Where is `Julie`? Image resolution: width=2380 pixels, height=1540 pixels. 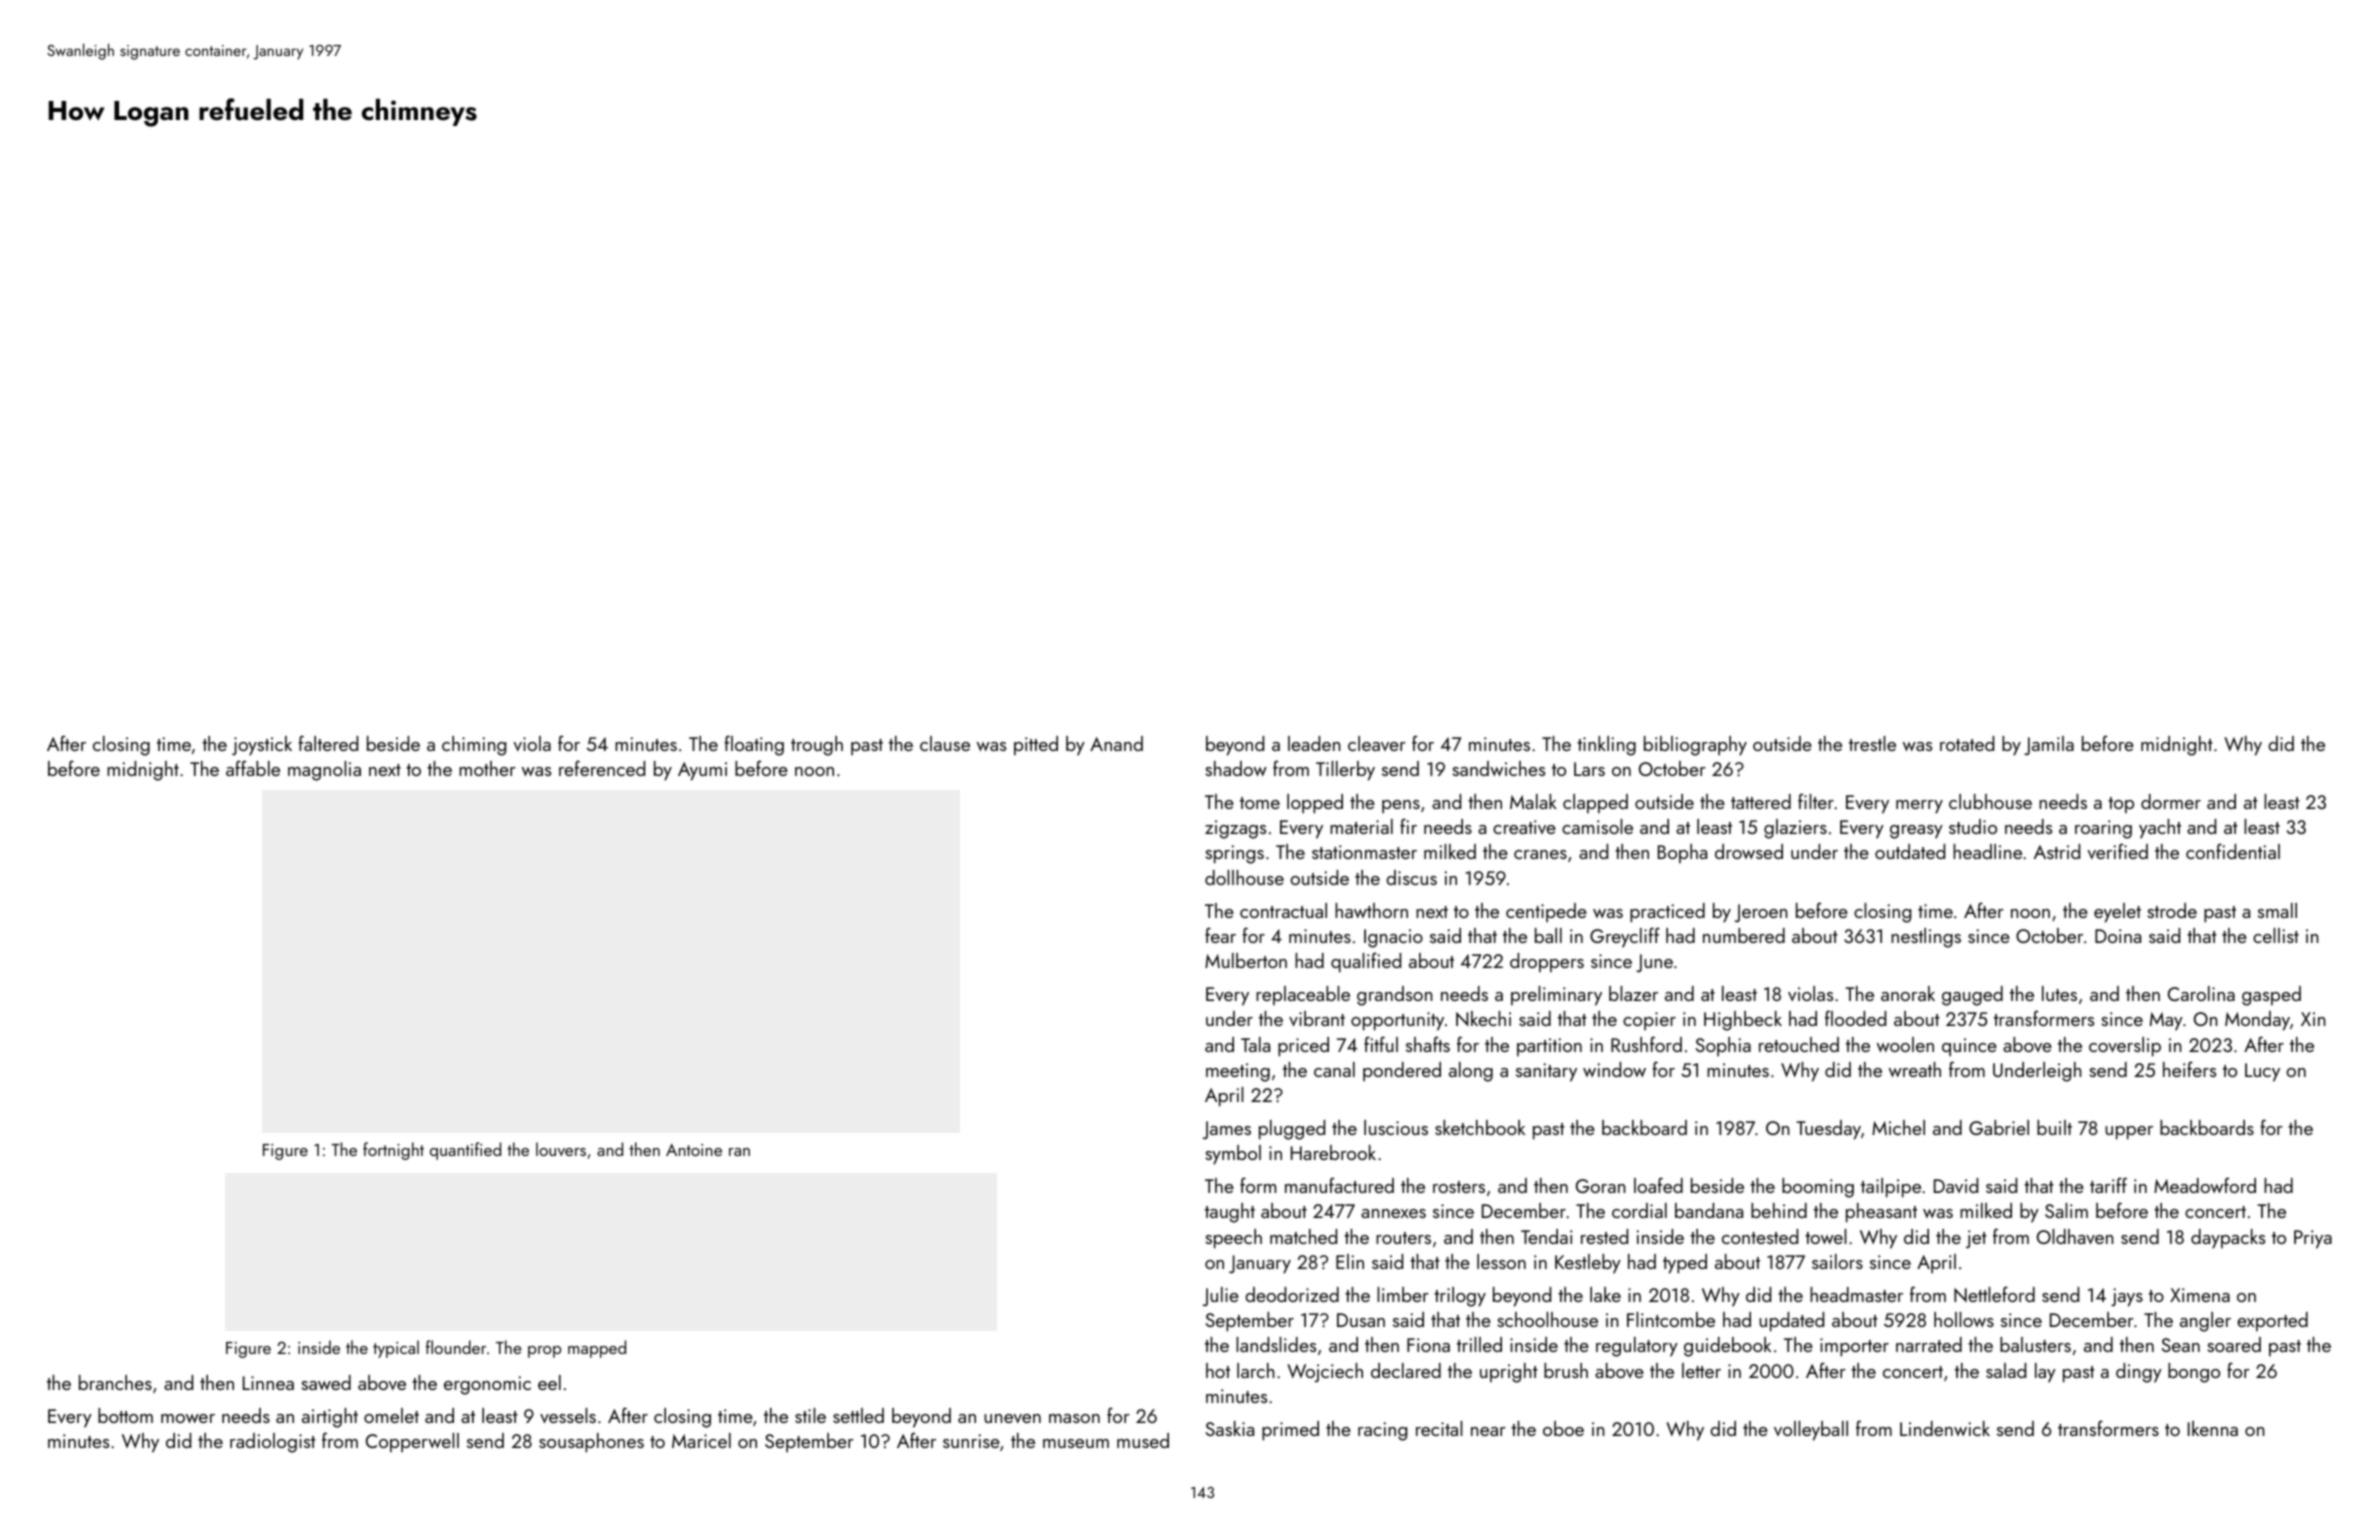
Julie is located at coordinates (1221, 1296).
